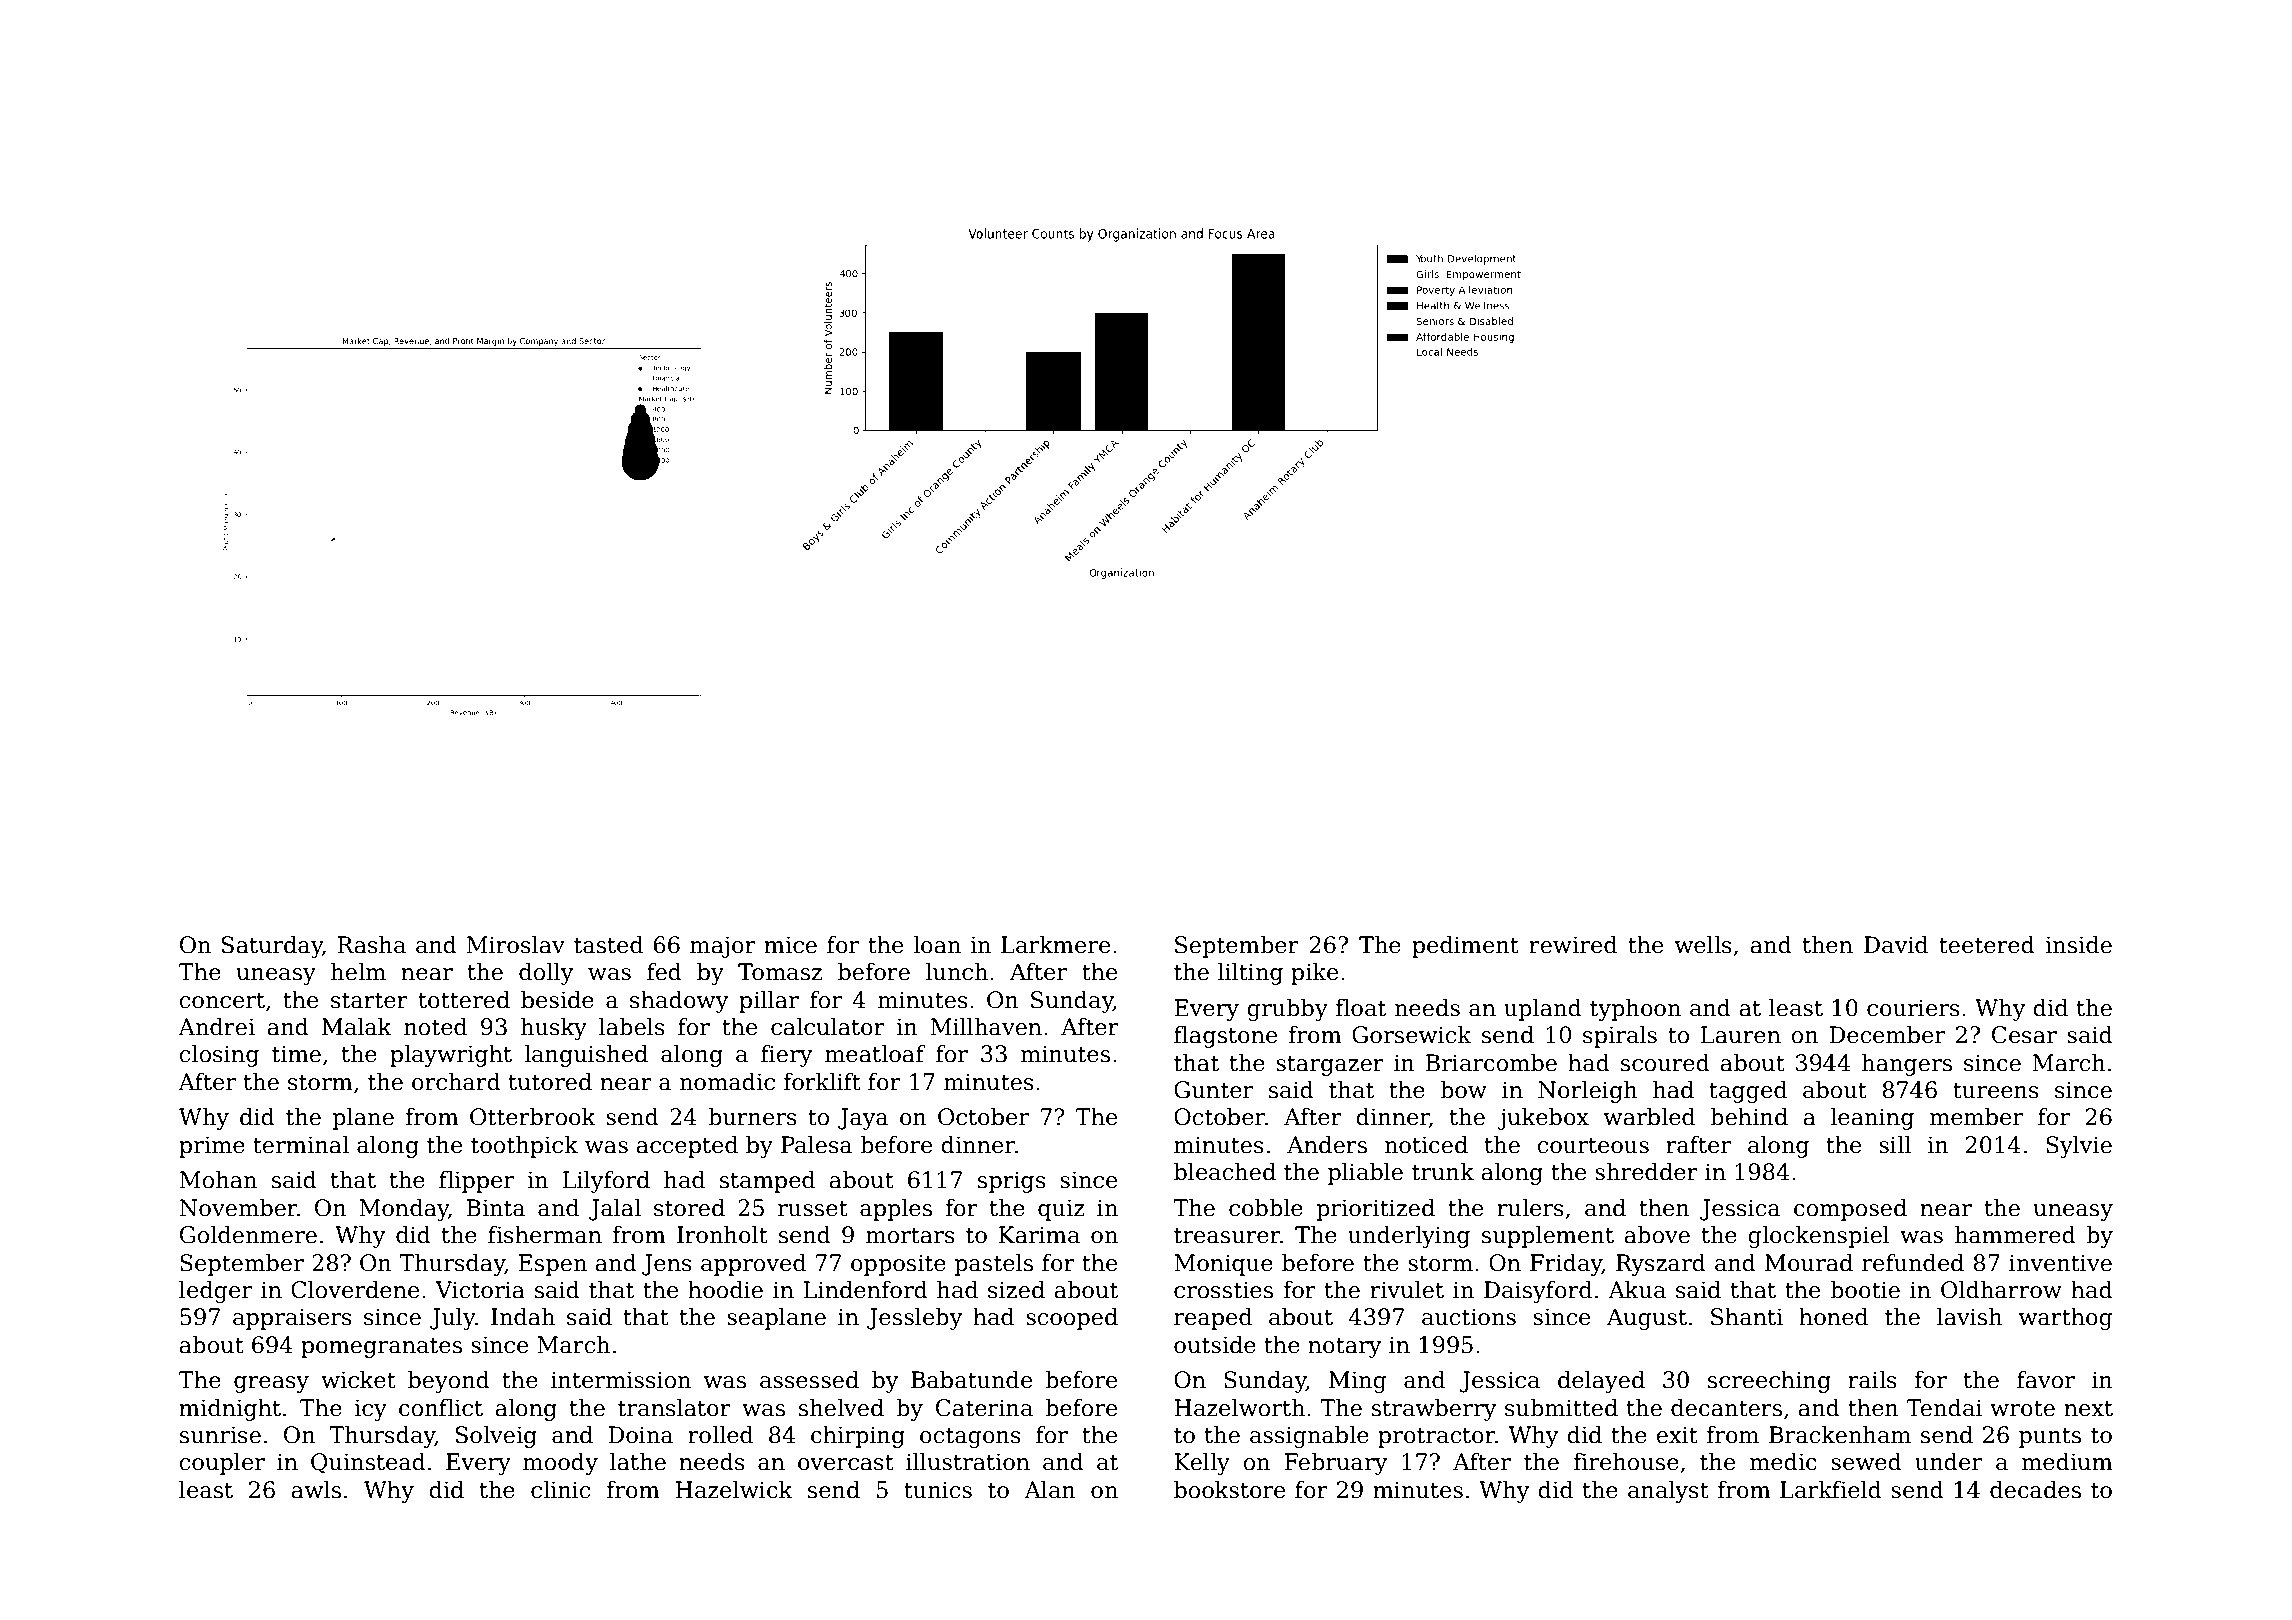 Image resolution: width=2292 pixels, height=1620 pixels. Describe the element at coordinates (496, 1437) in the screenshot. I see `Solveig` at that location.
